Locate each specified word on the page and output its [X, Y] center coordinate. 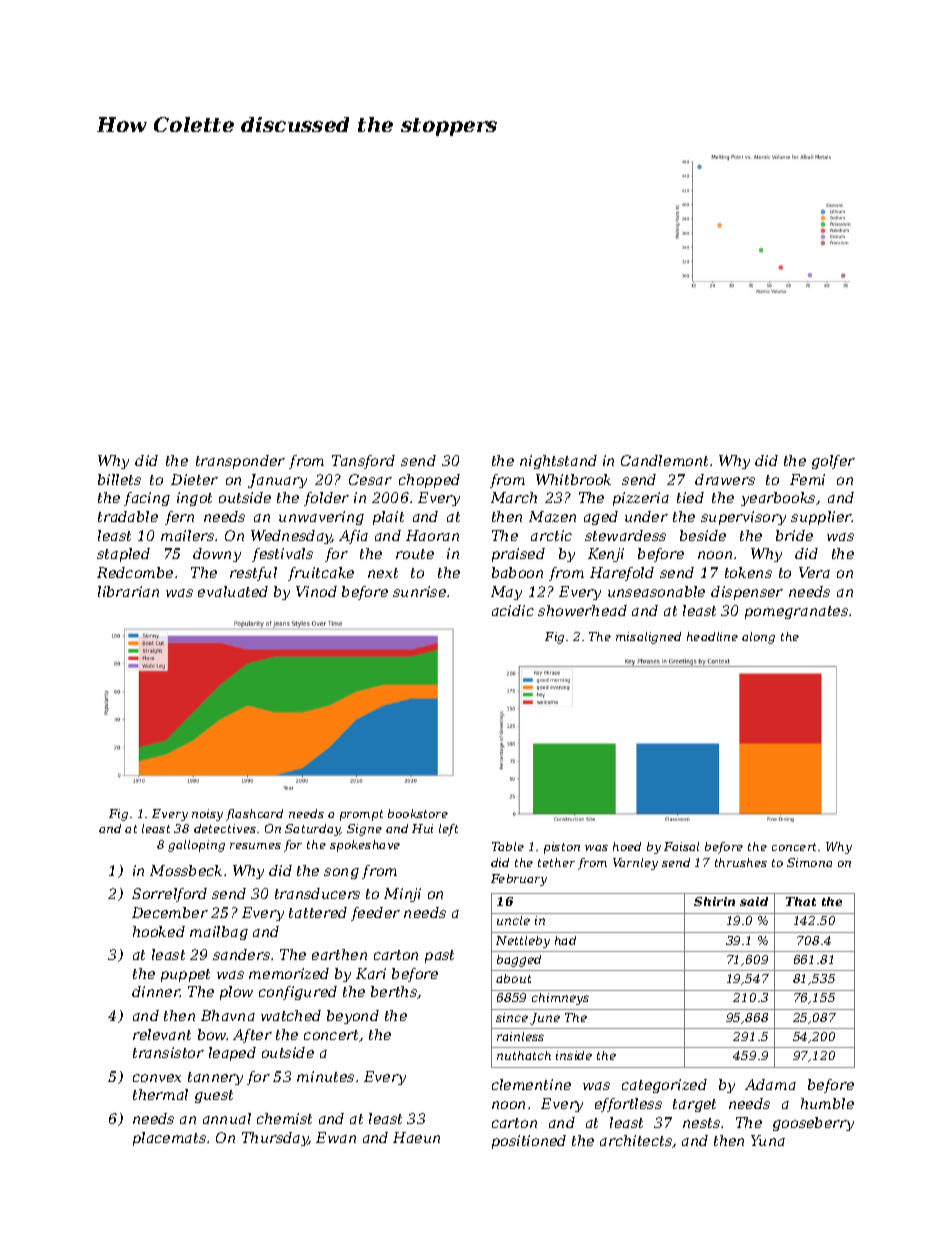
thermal [160, 1094]
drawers [725, 479]
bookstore [418, 813]
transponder [240, 462]
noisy [207, 815]
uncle [513, 920]
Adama [770, 1084]
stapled [123, 555]
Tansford [363, 462]
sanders [241, 954]
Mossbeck [186, 870]
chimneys [560, 999]
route [415, 554]
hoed [627, 846]
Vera [814, 572]
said [754, 901]
